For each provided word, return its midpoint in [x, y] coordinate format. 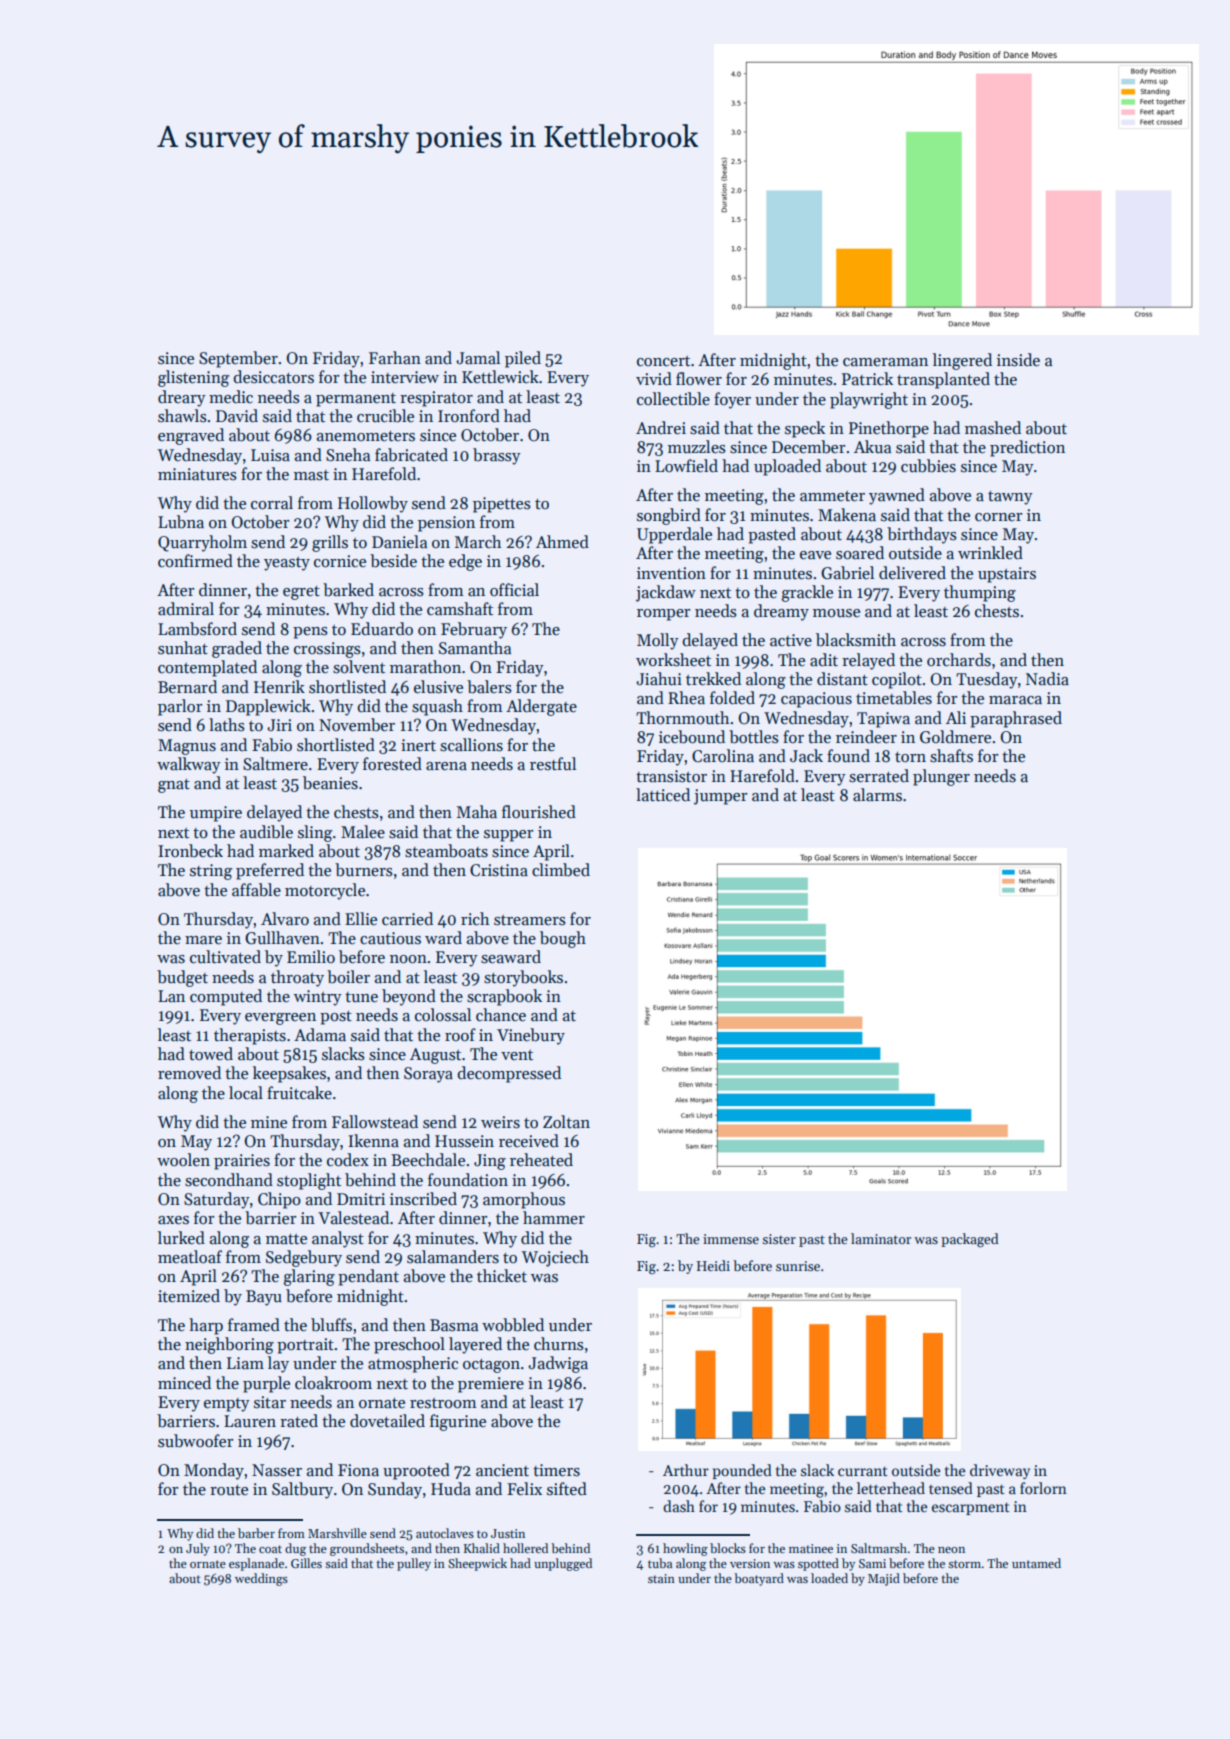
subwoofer [196, 1441]
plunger [941, 777]
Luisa [270, 455]
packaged [970, 1240]
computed [226, 997]
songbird [669, 516]
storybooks [523, 978]
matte [286, 1239]
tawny [1010, 498]
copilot [897, 680]
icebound [692, 737]
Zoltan [566, 1122]
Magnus [187, 747]
